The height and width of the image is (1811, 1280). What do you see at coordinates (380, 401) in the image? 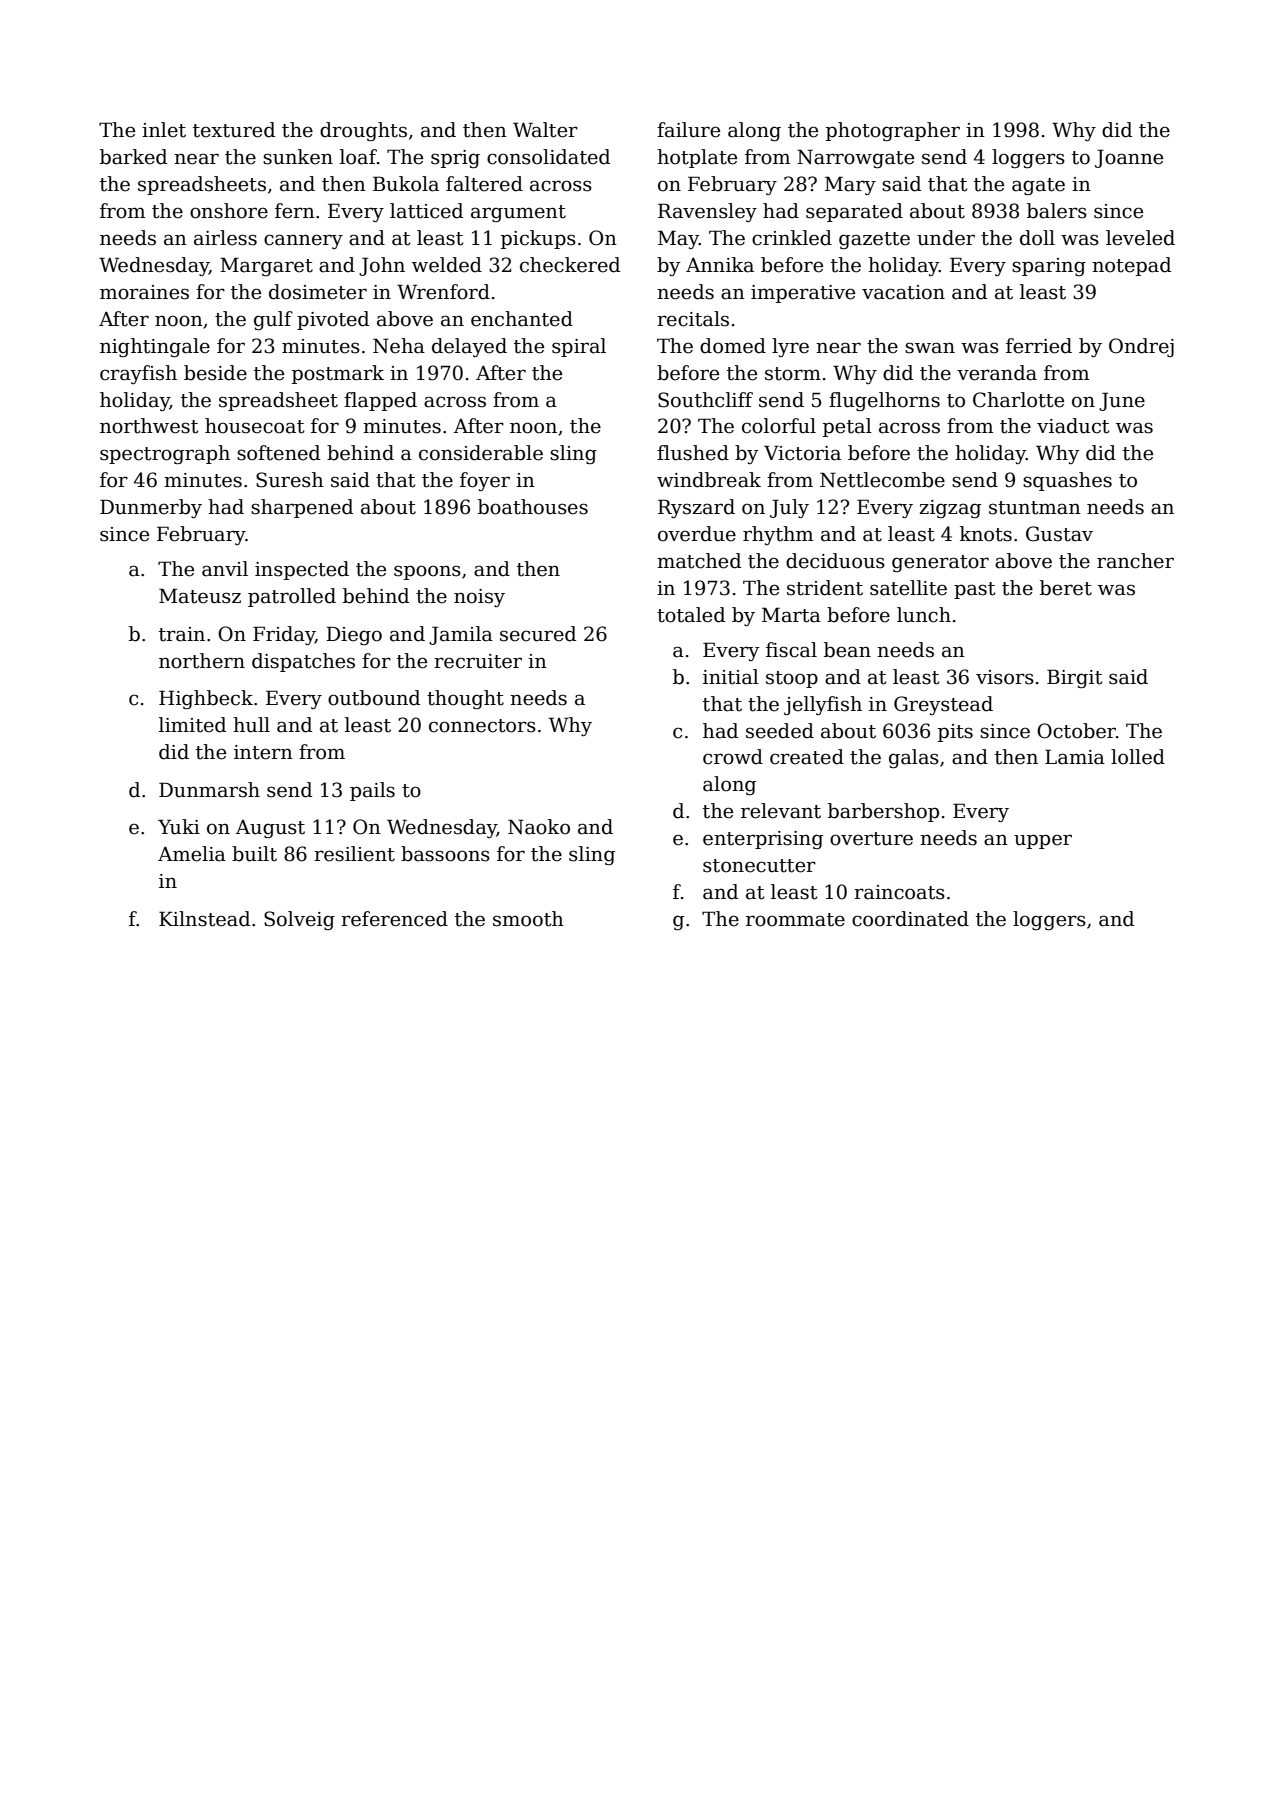
I see `flapped` at bounding box center [380, 401].
